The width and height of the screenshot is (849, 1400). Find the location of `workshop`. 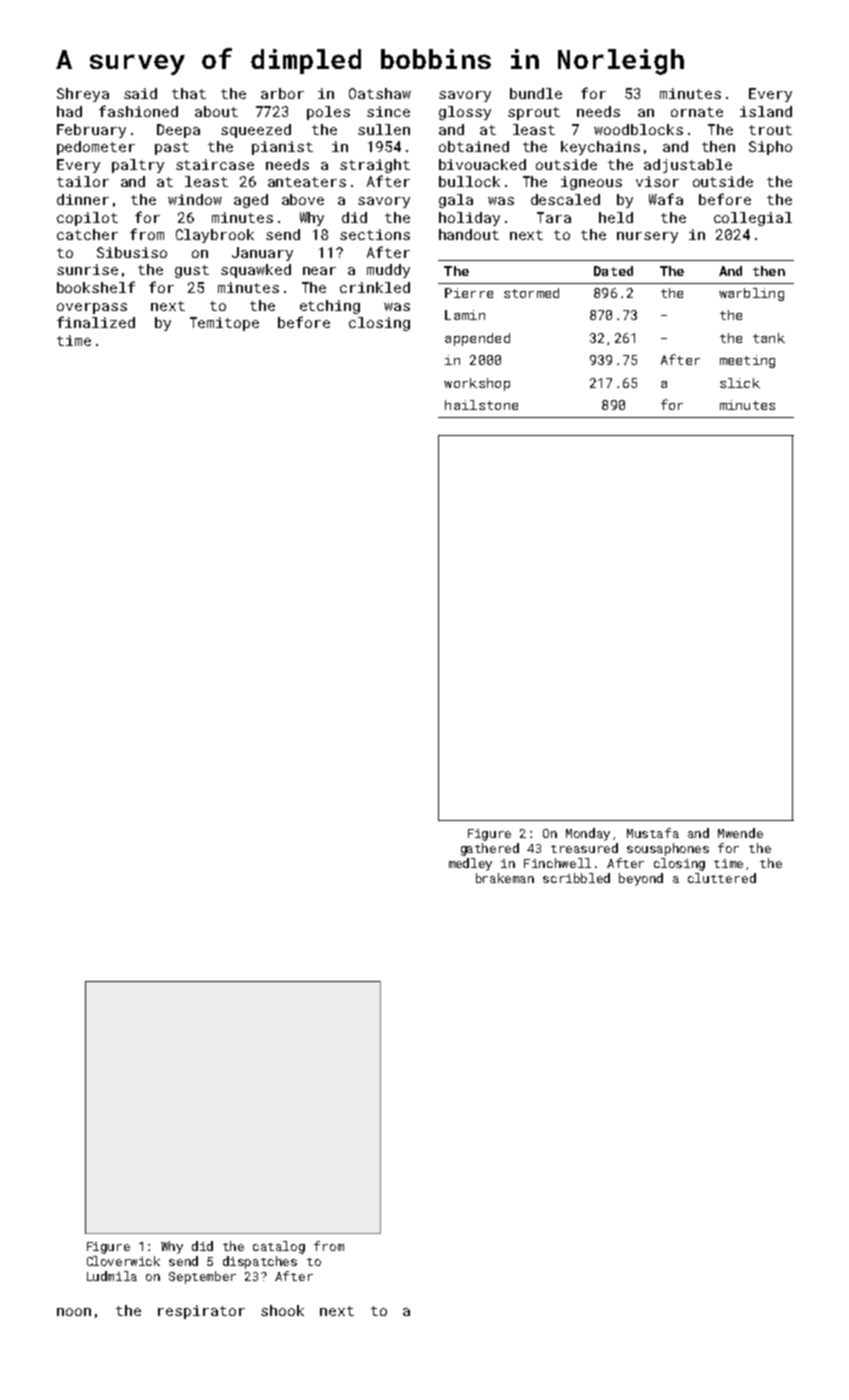

workshop is located at coordinates (477, 384).
